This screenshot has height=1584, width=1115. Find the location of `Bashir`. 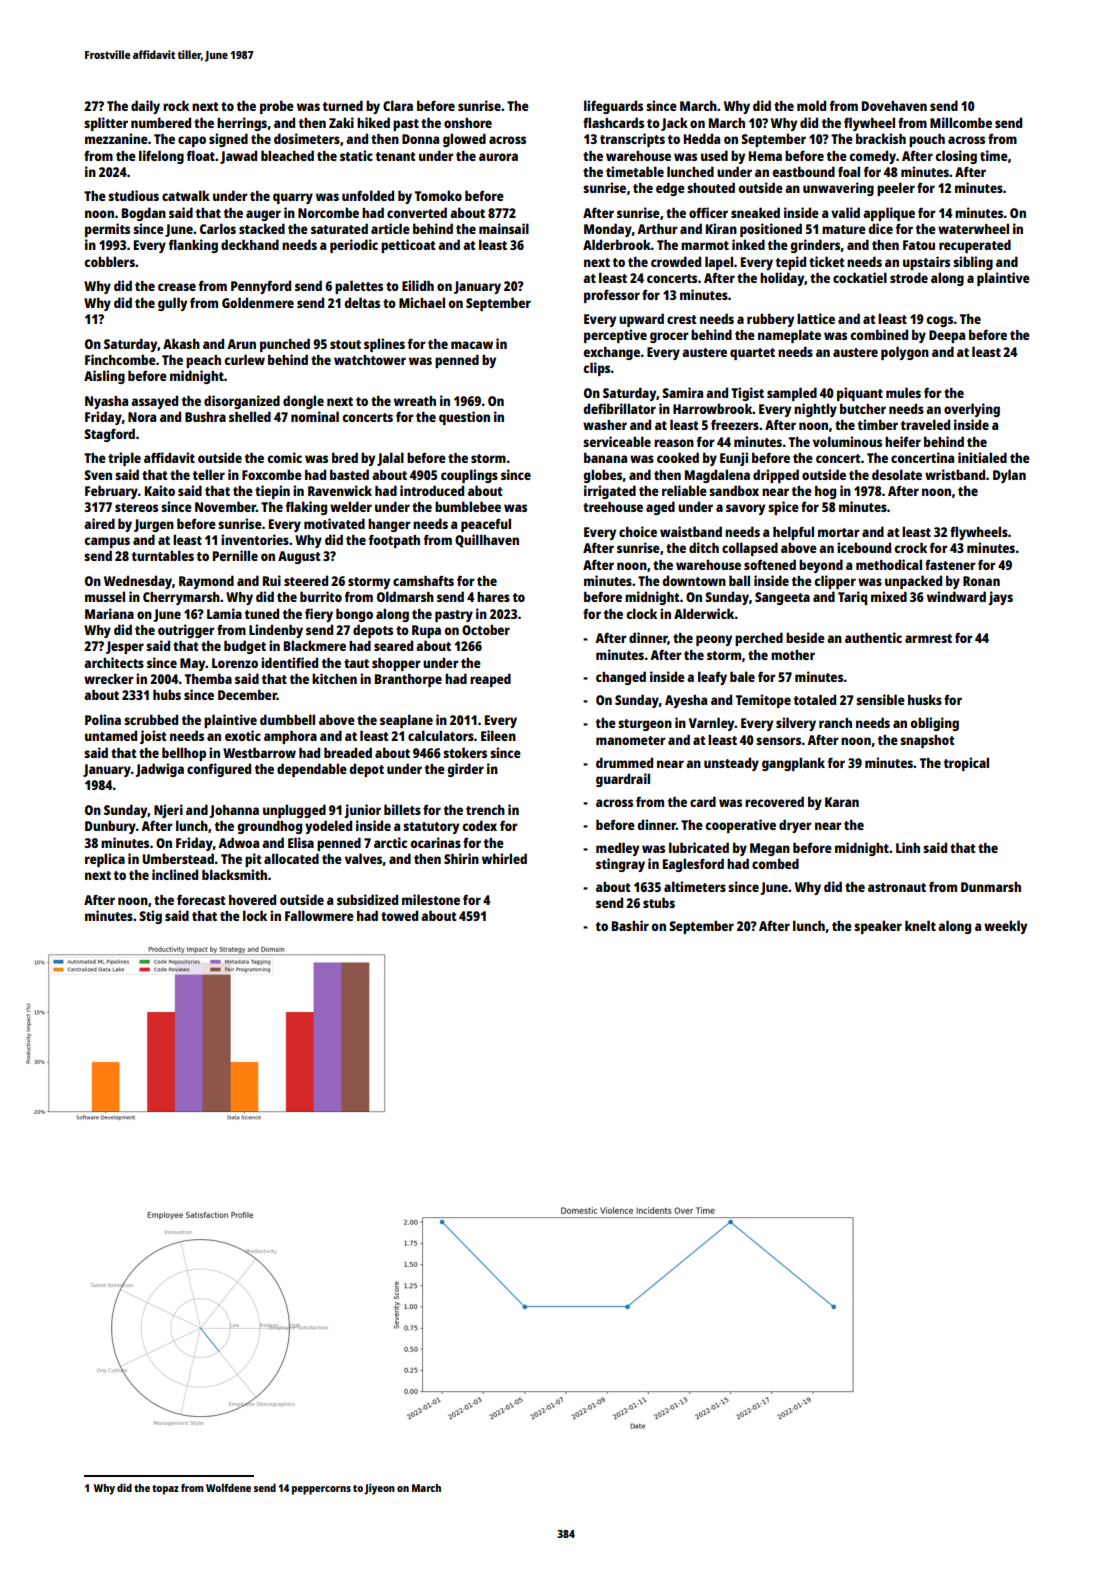

Bashir is located at coordinates (630, 925).
